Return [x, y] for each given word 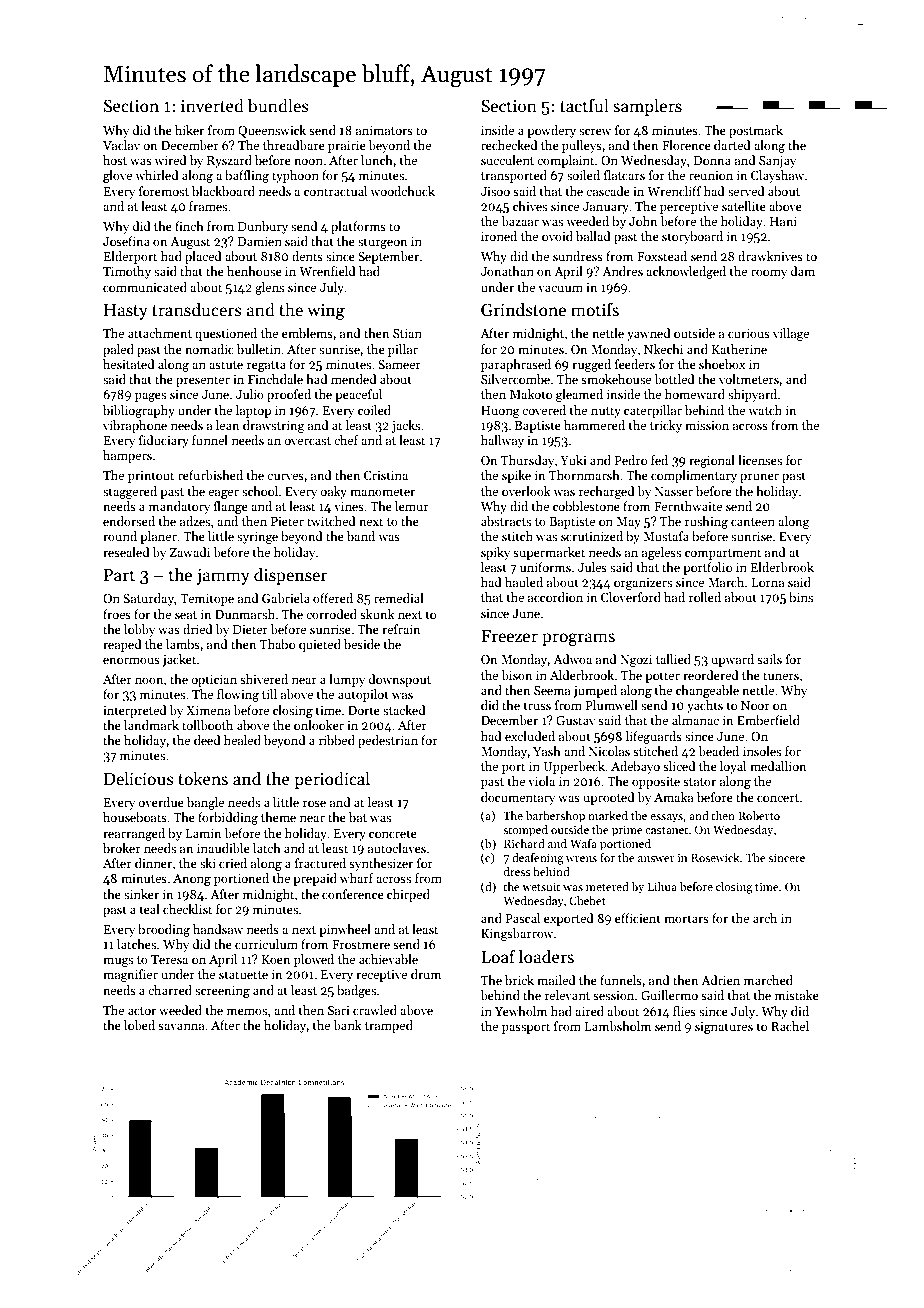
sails [769, 659]
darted [732, 145]
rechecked [509, 145]
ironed [499, 236]
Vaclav [121, 145]
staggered [130, 492]
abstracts [506, 521]
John [643, 221]
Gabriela [286, 598]
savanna [181, 1026]
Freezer [509, 636]
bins [801, 597]
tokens [203, 778]
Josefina [126, 241]
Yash [547, 751]
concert [778, 798]
